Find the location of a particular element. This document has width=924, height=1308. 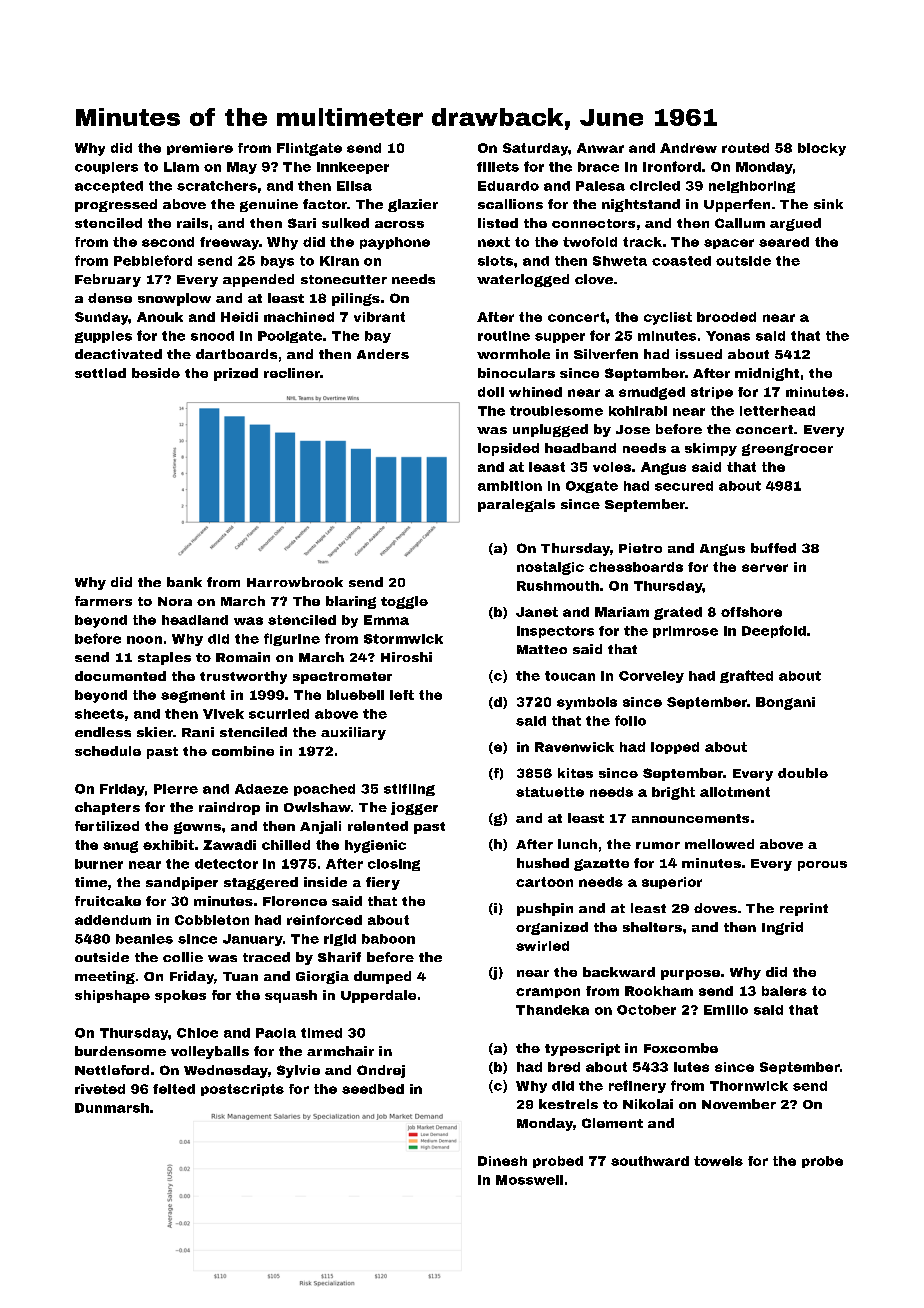

Nora is located at coordinates (175, 601).
